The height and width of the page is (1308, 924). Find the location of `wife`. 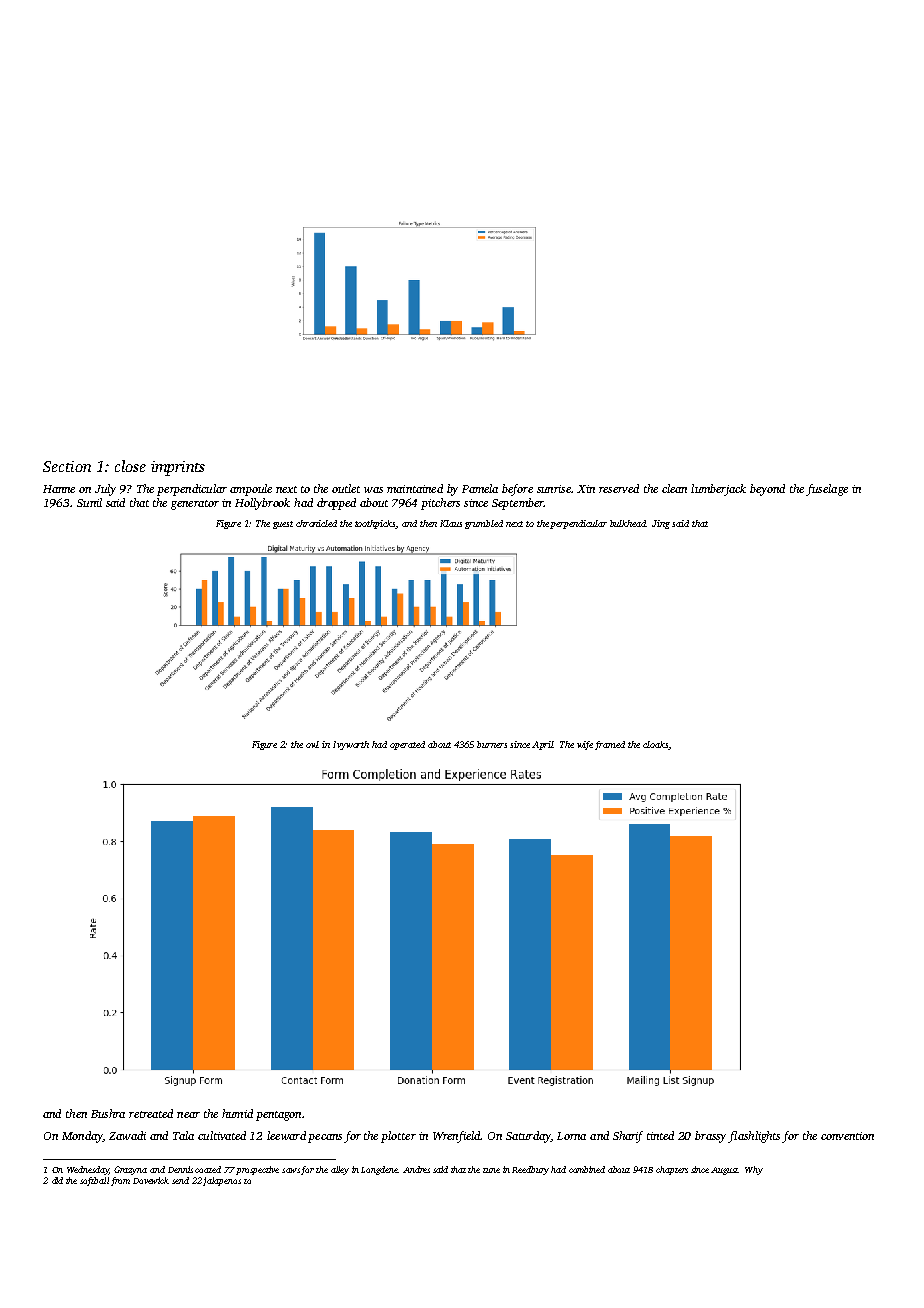

wife is located at coordinates (585, 745).
